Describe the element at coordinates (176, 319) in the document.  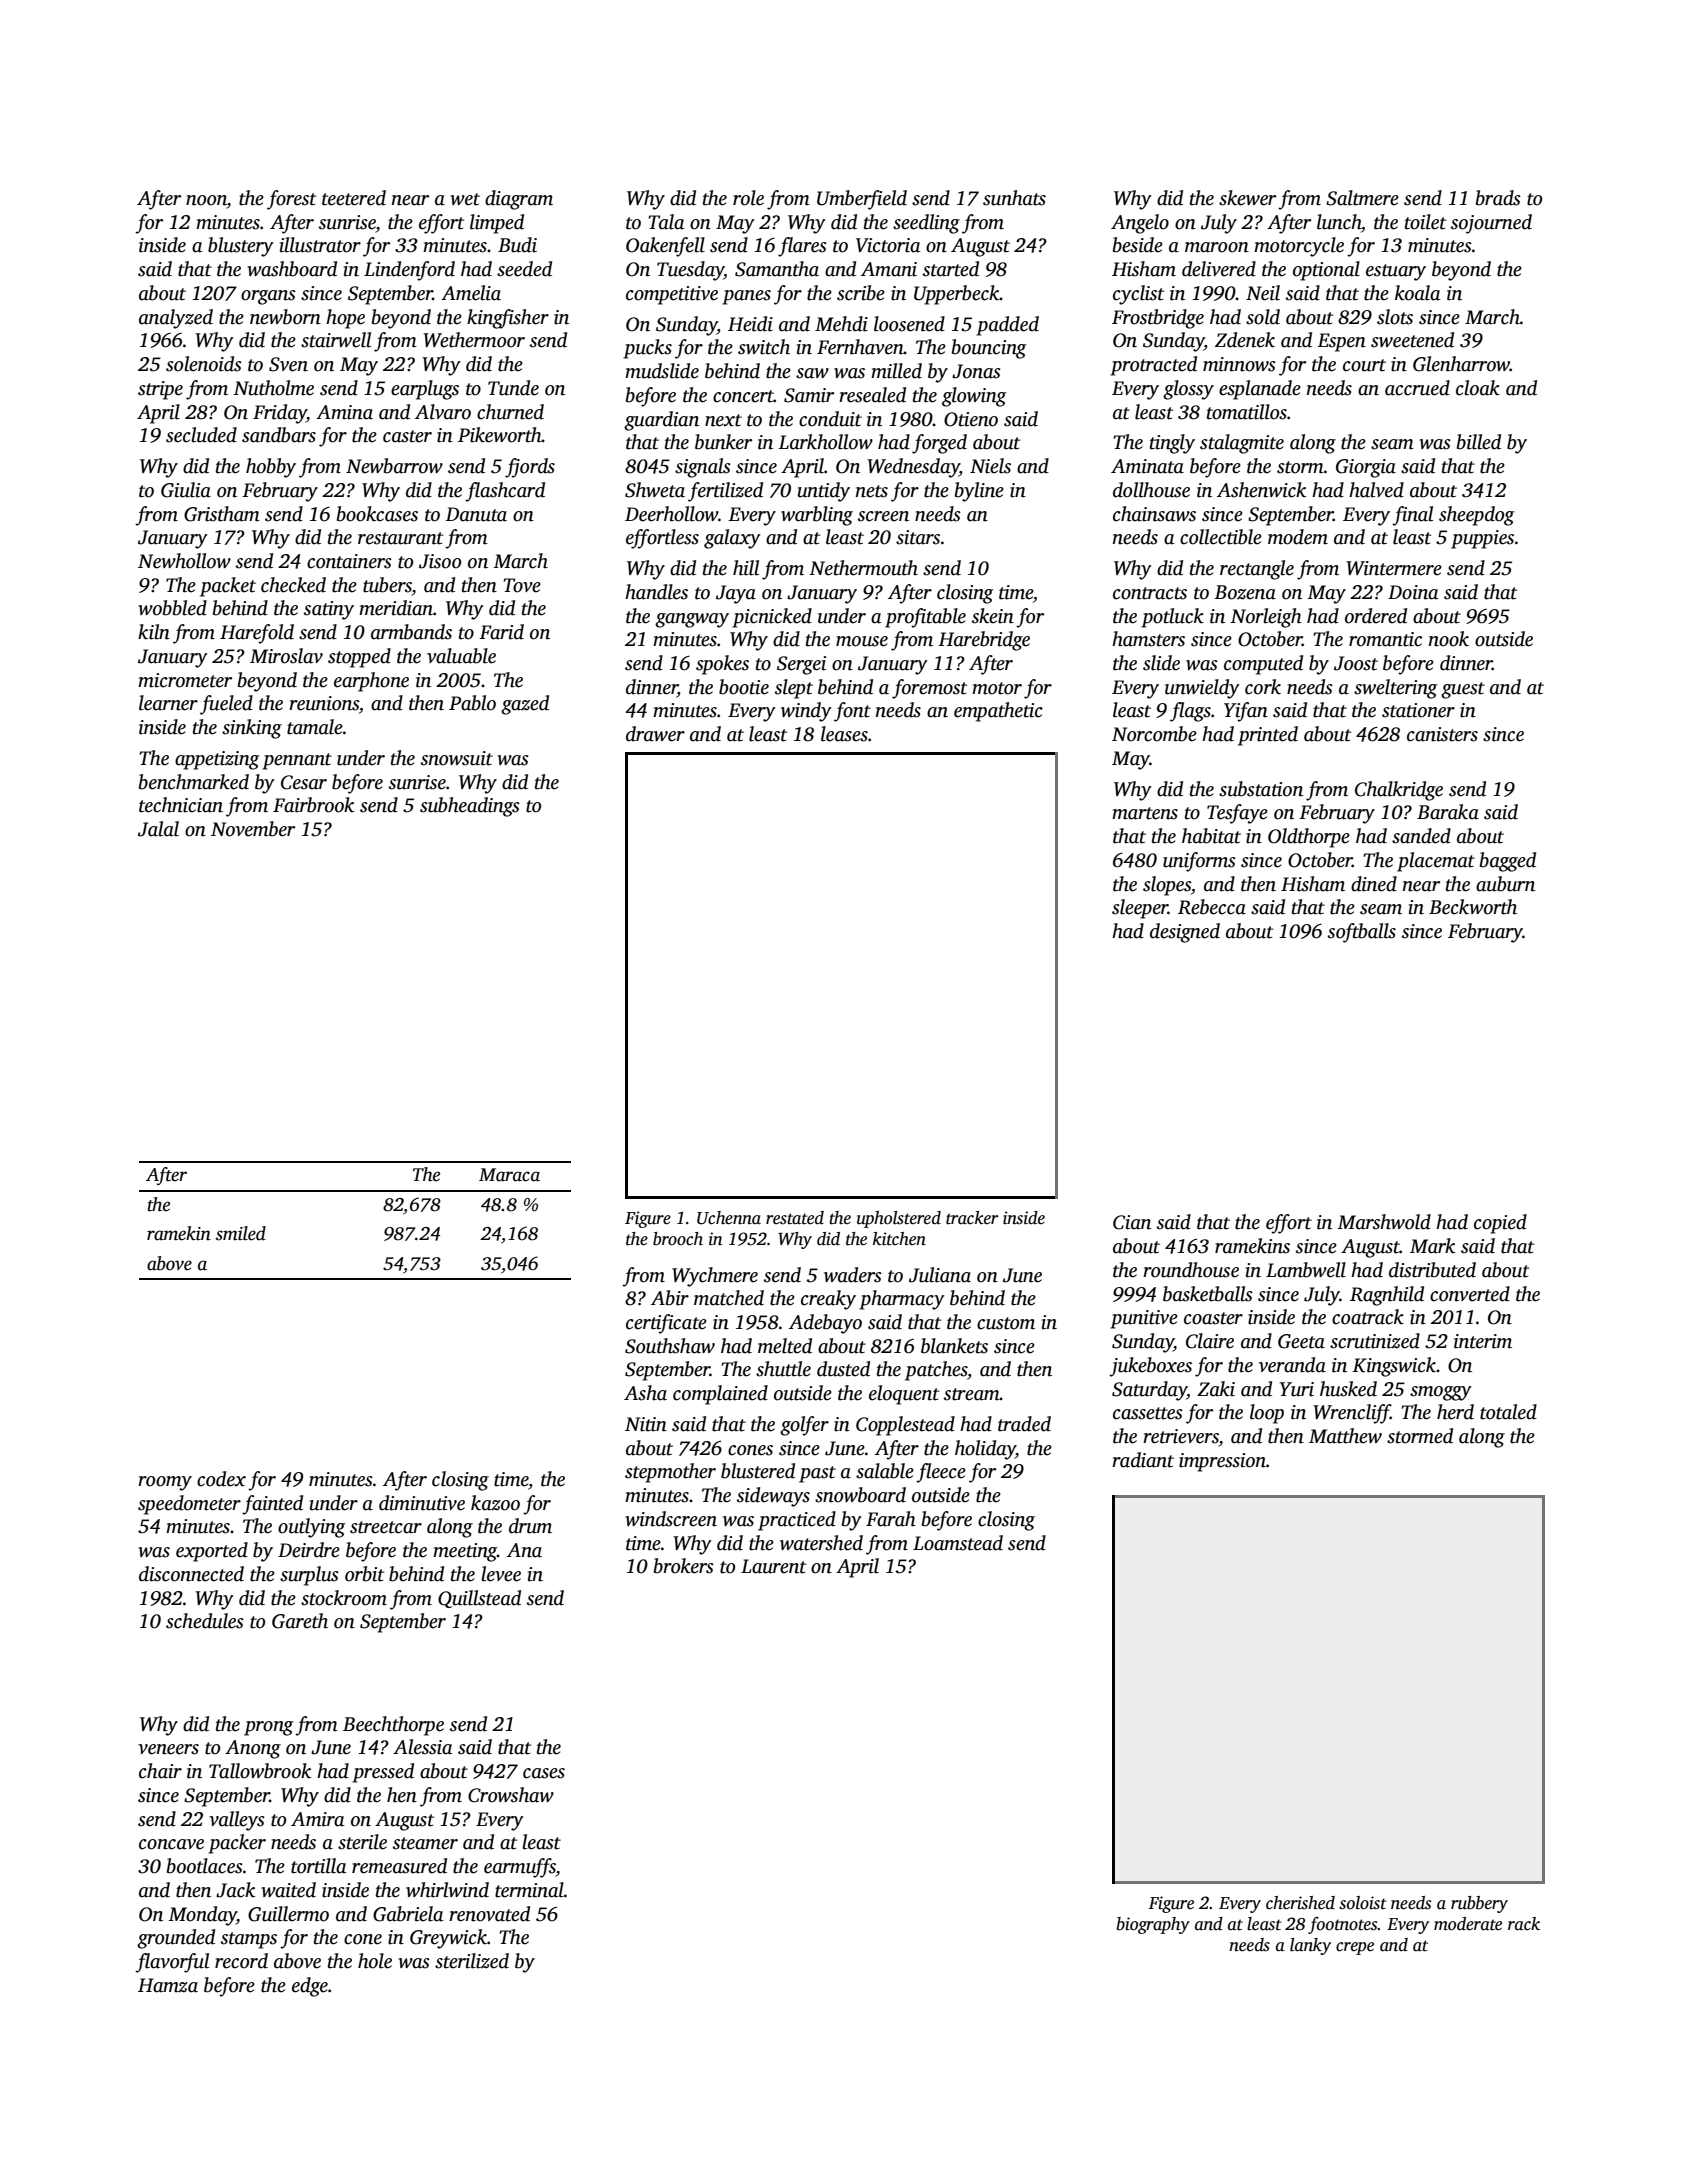
I see `analyzed` at that location.
